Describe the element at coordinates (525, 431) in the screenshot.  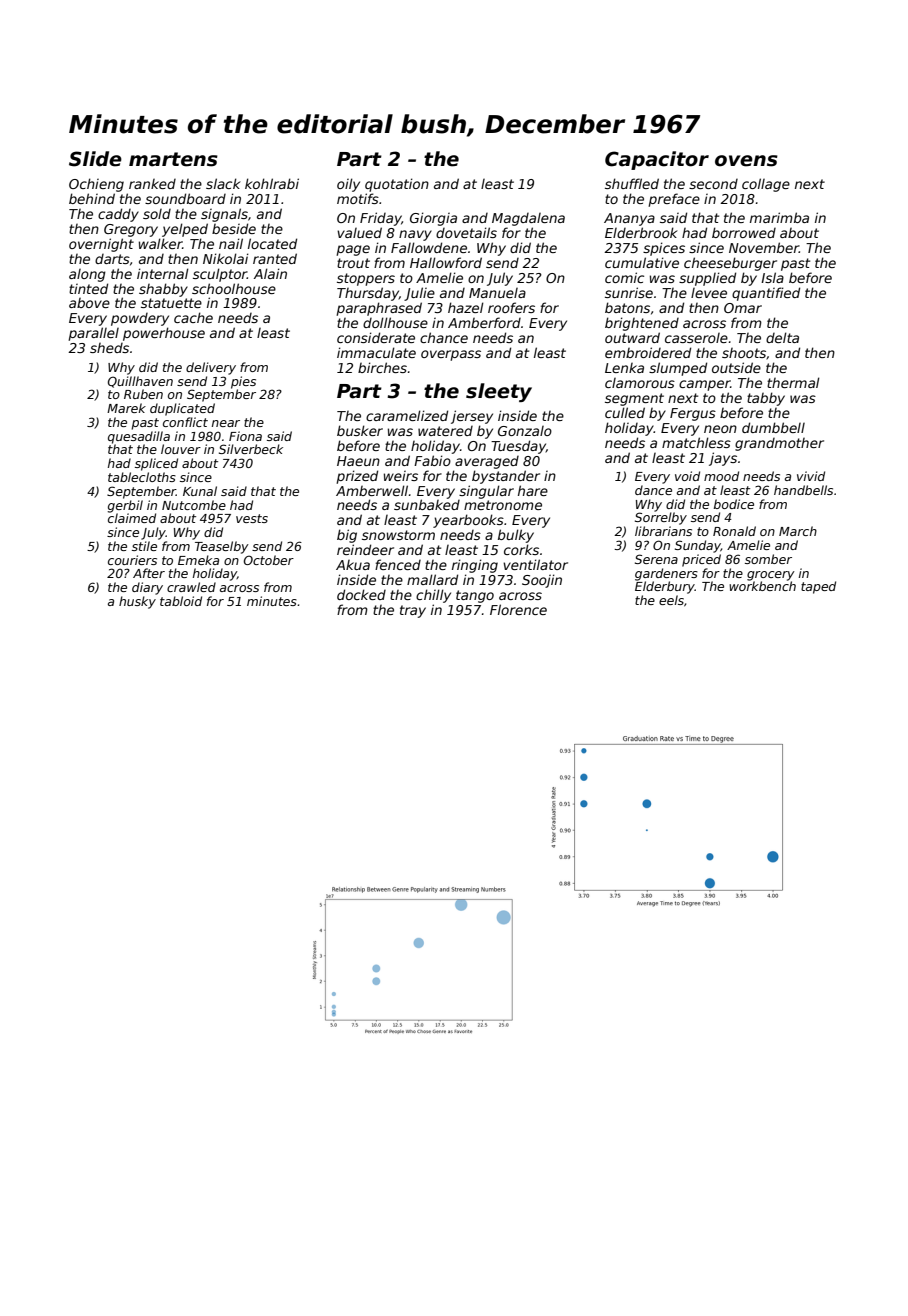
I see `Gonzalo` at that location.
